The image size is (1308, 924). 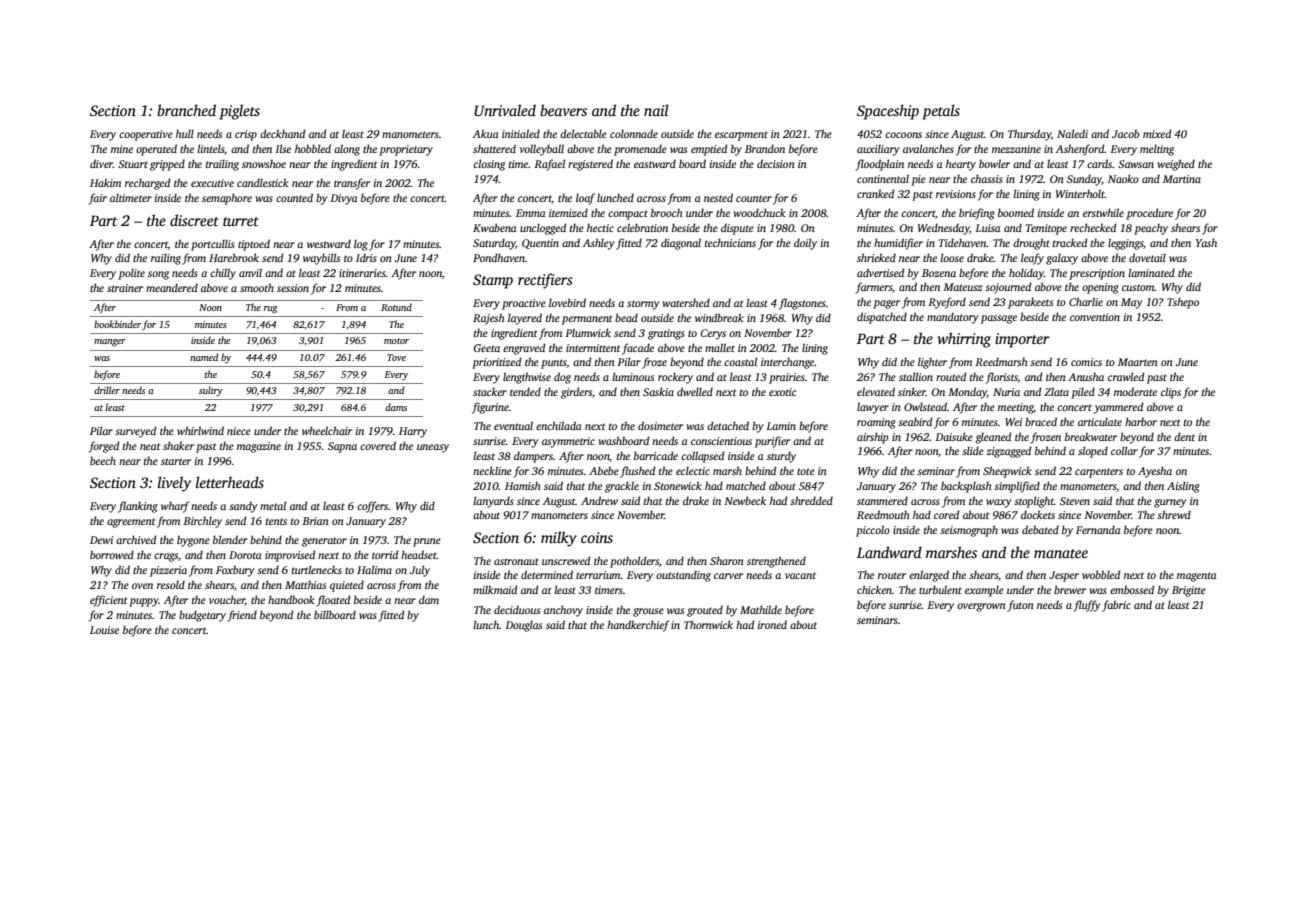 I want to click on waxy, so click(x=999, y=503).
